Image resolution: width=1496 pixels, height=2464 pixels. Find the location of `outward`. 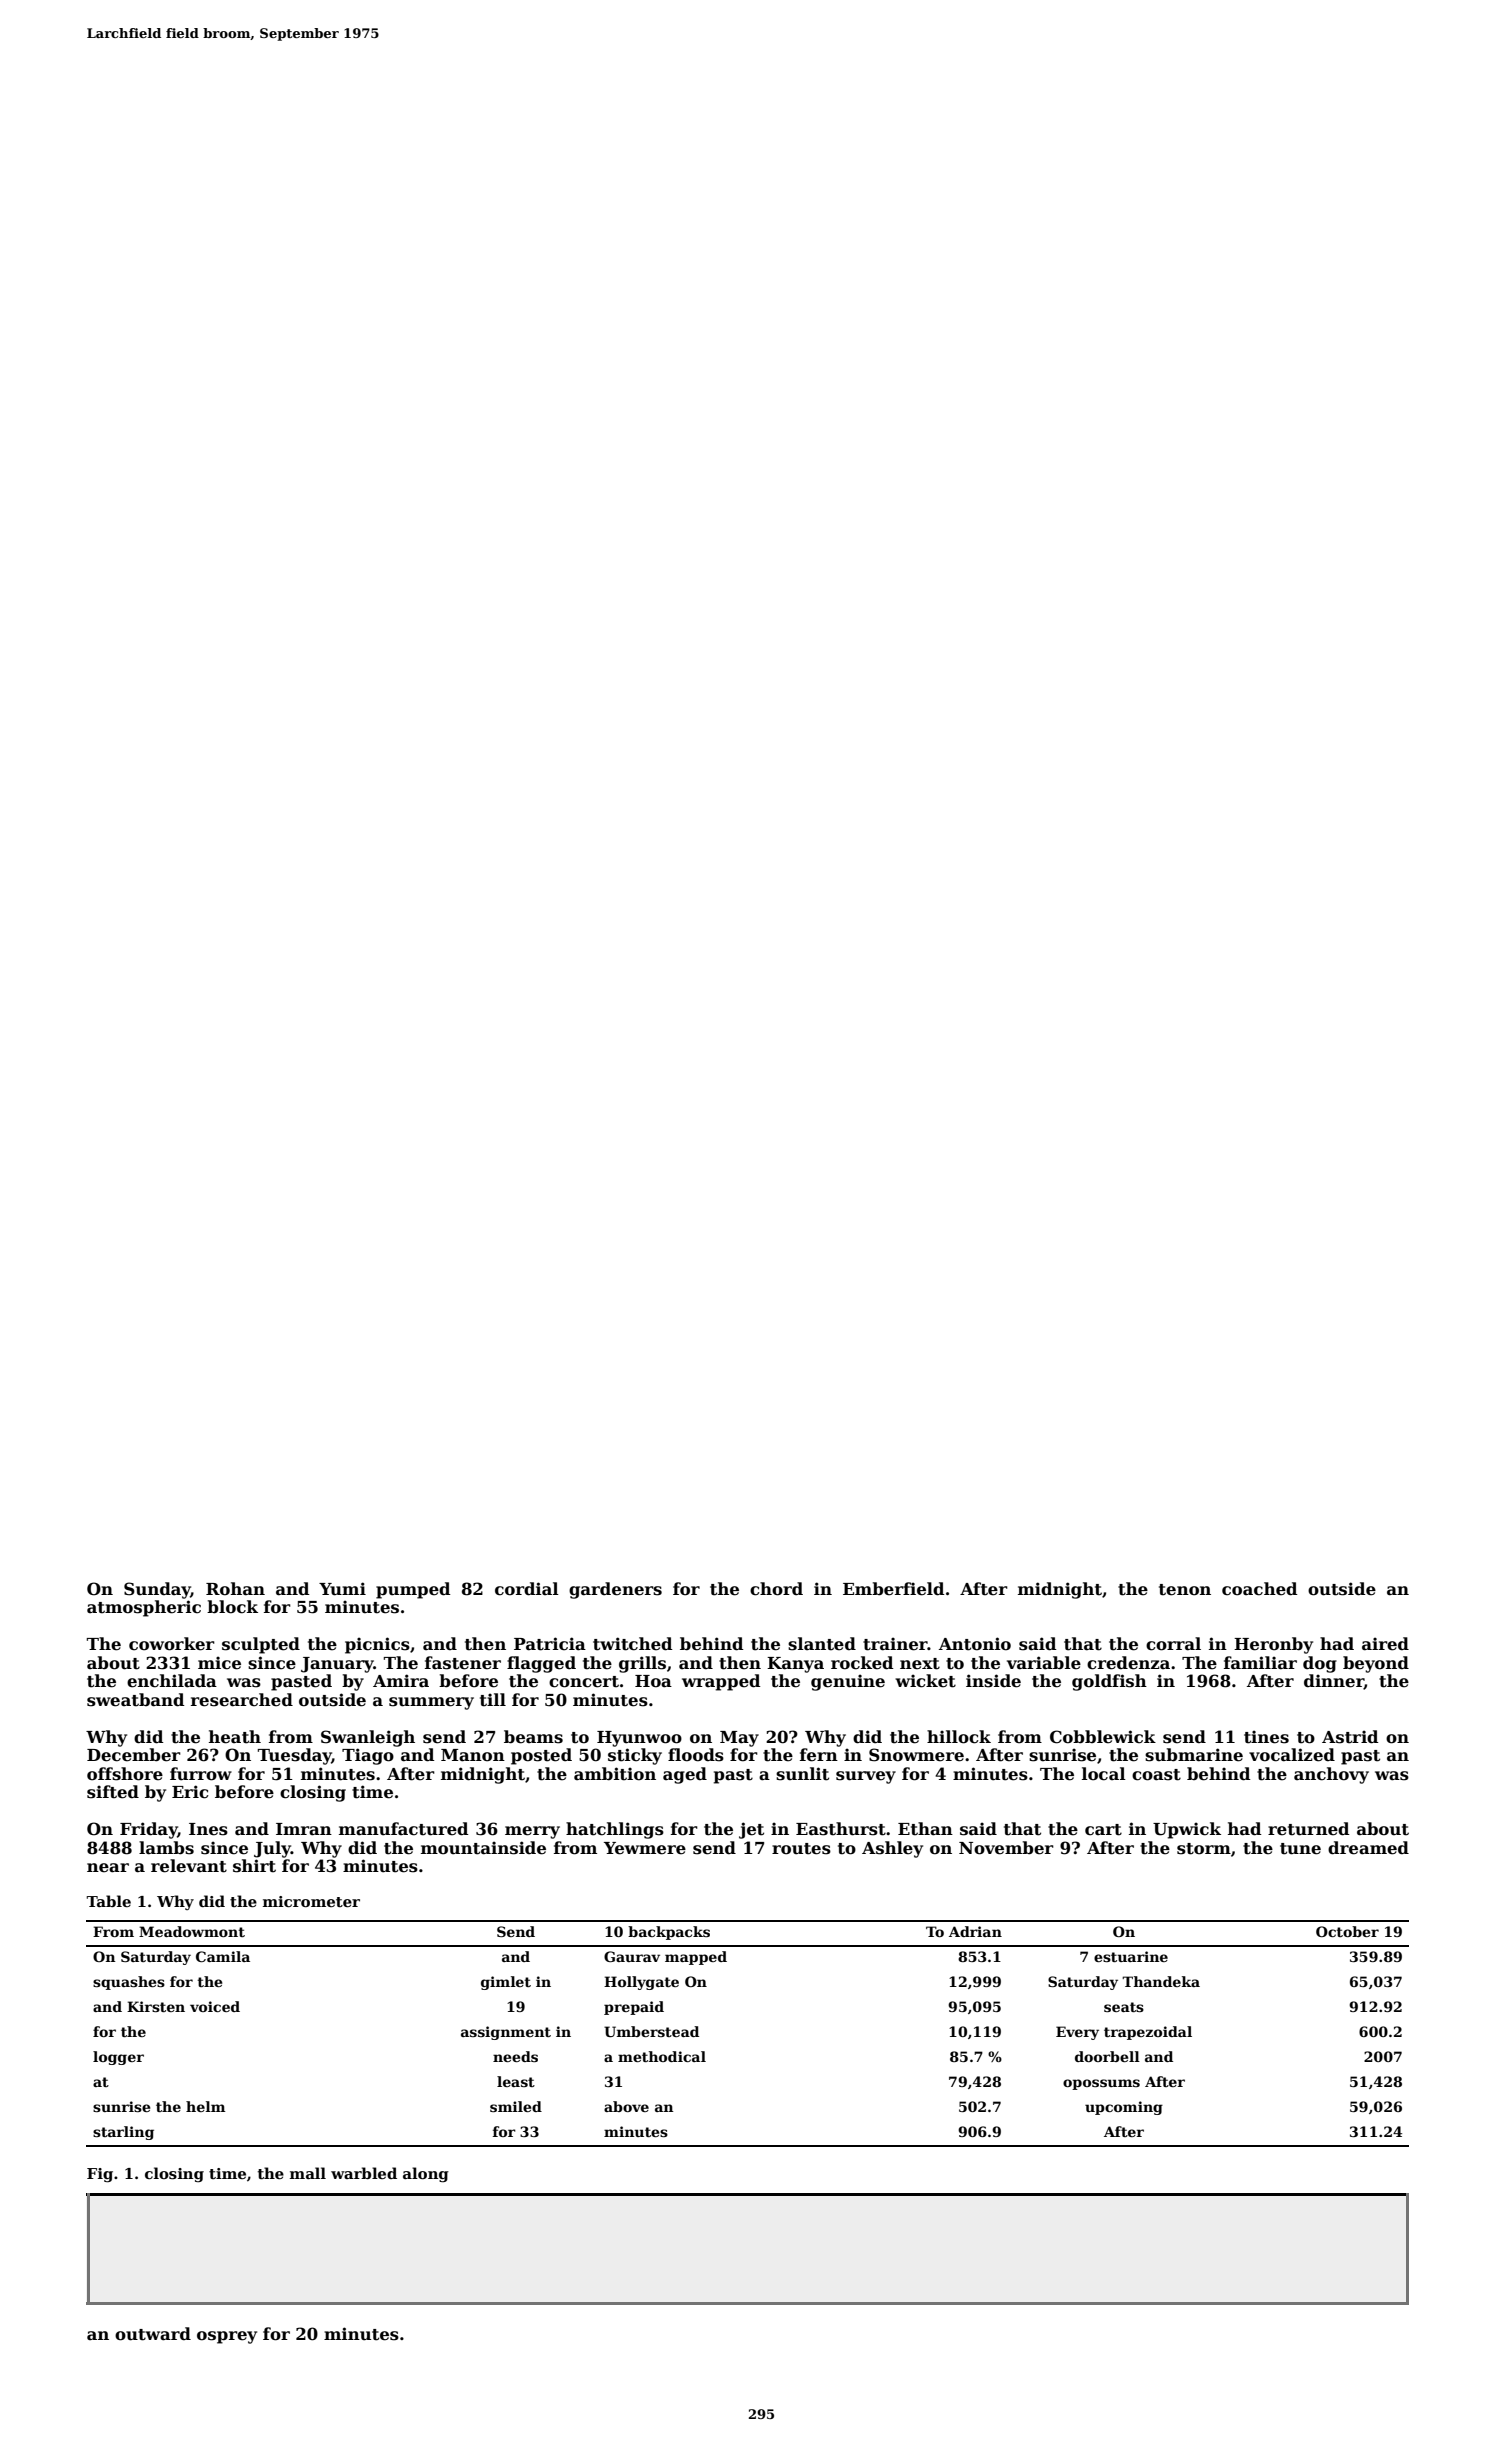

outward is located at coordinates (153, 2334).
